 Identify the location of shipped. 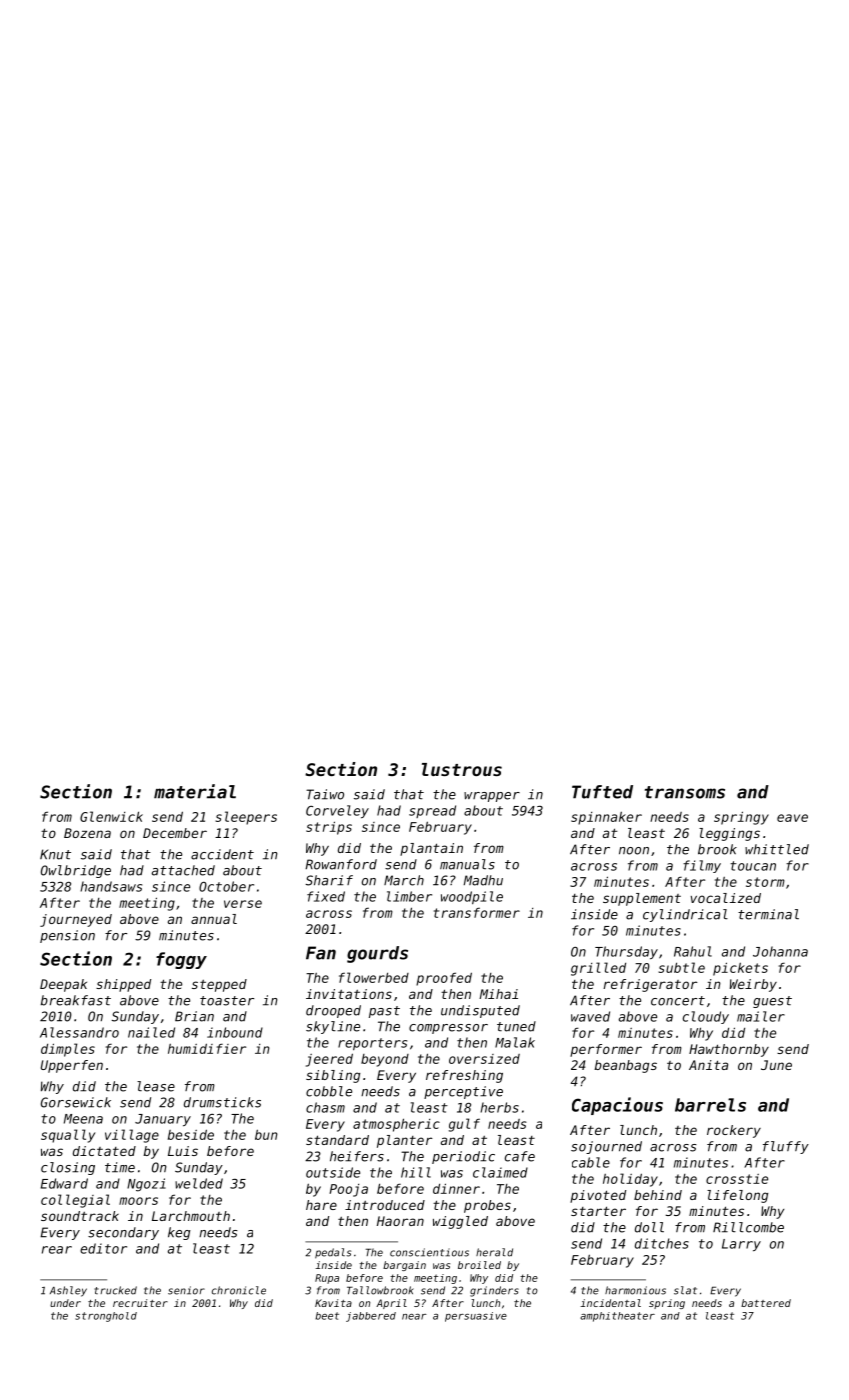
(123, 985).
